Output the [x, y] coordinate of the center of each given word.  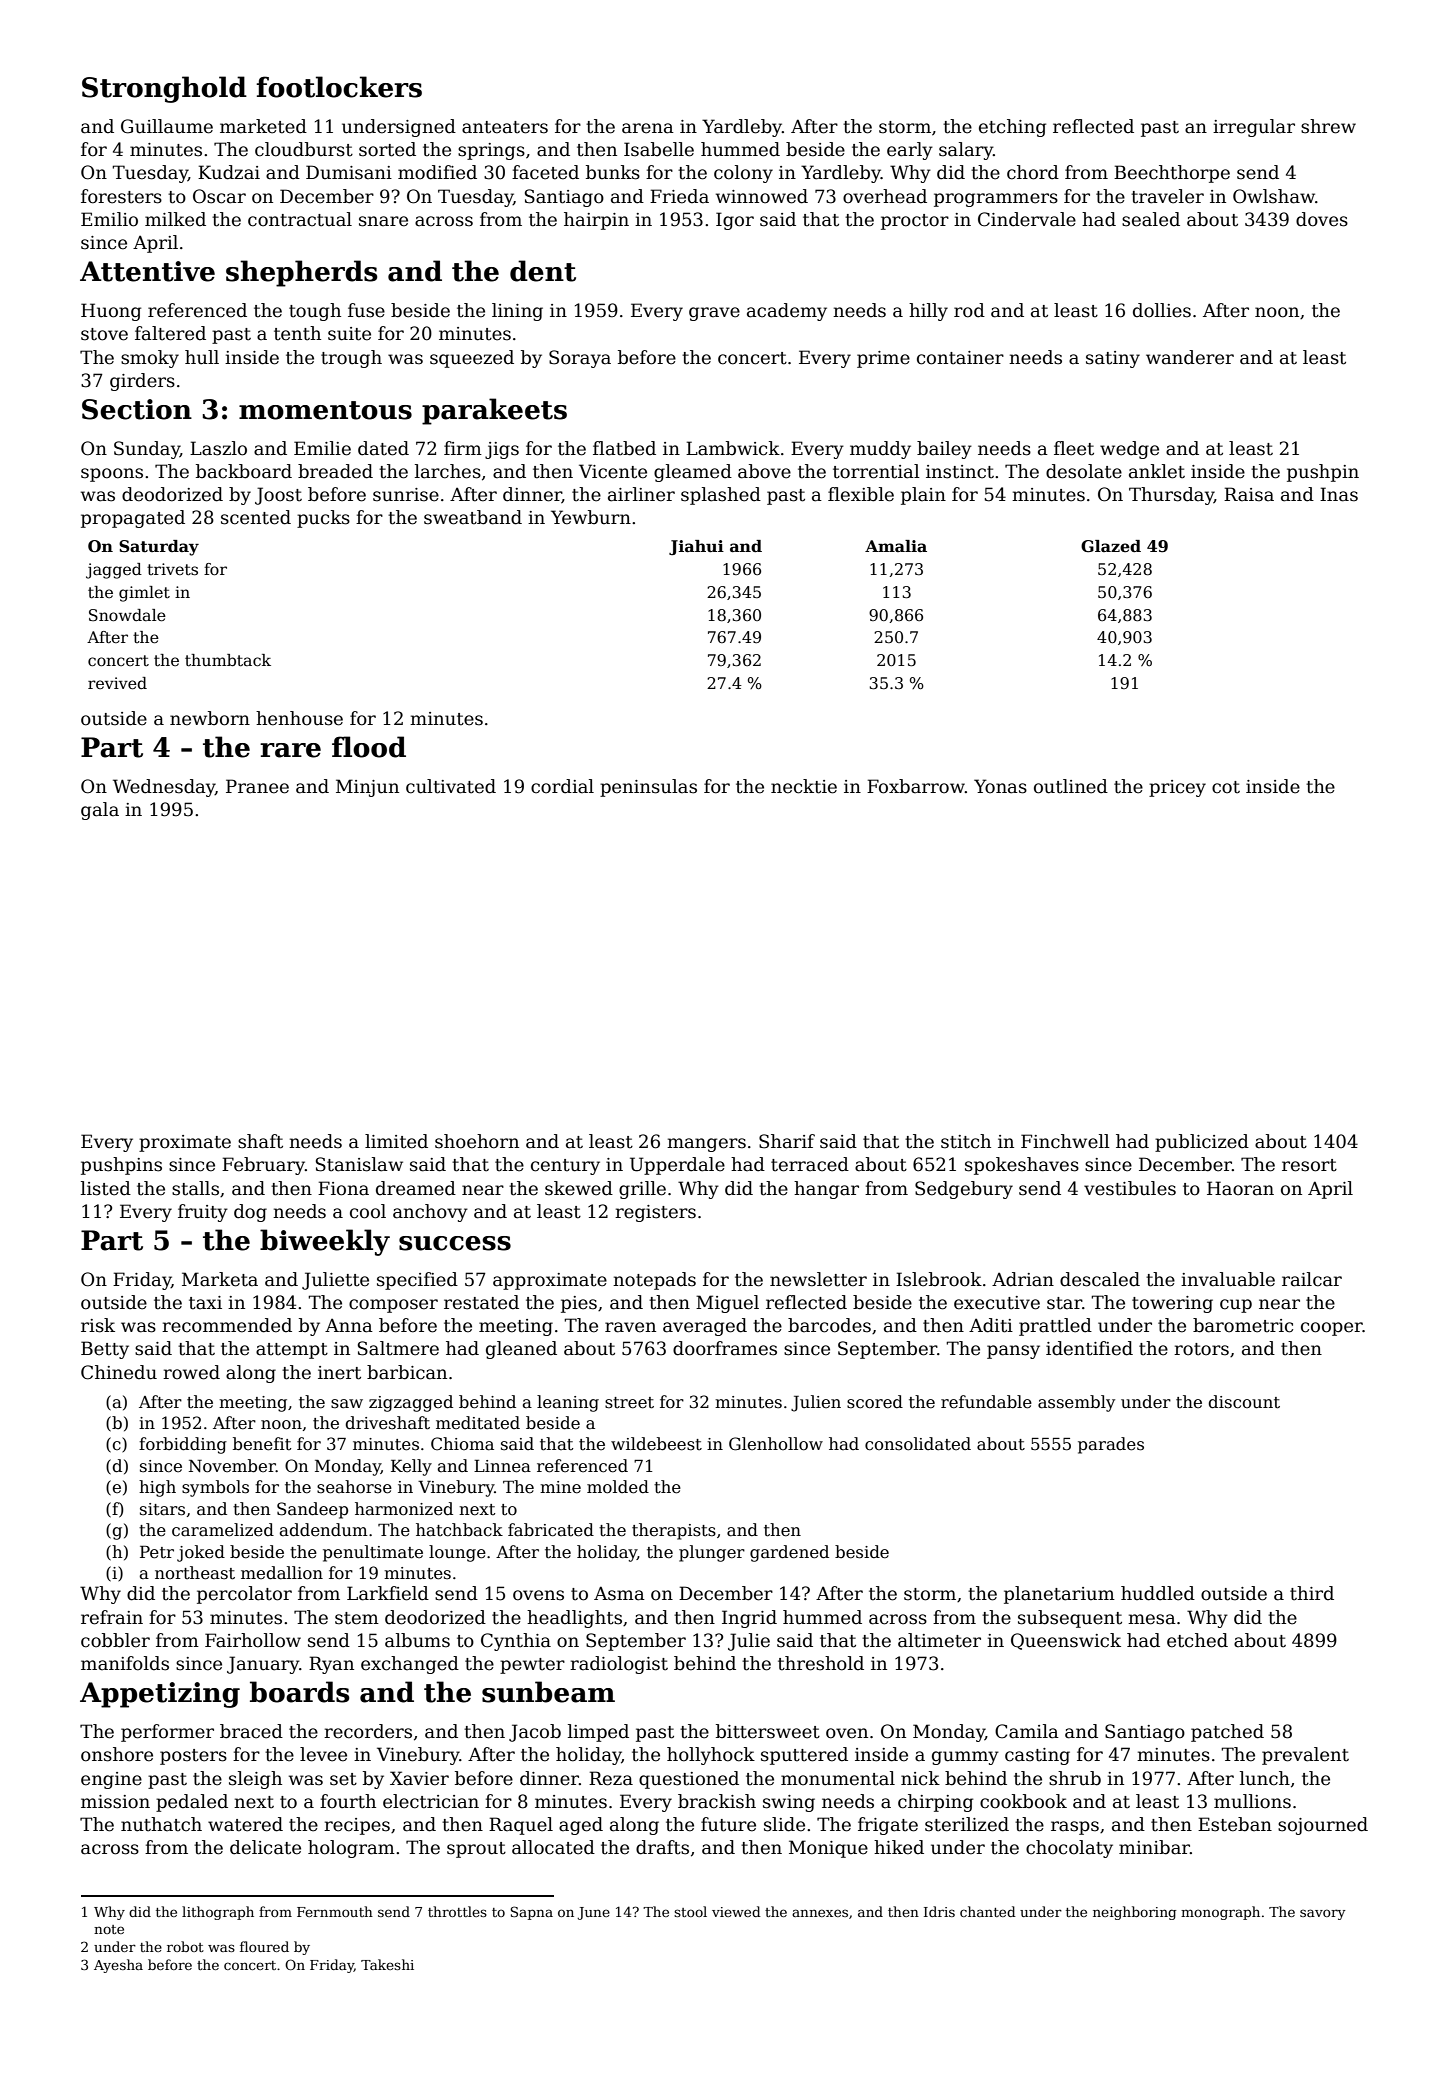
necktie [804, 786]
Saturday [159, 548]
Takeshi [387, 1964]
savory [1323, 1914]
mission [115, 1802]
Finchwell [1065, 1141]
